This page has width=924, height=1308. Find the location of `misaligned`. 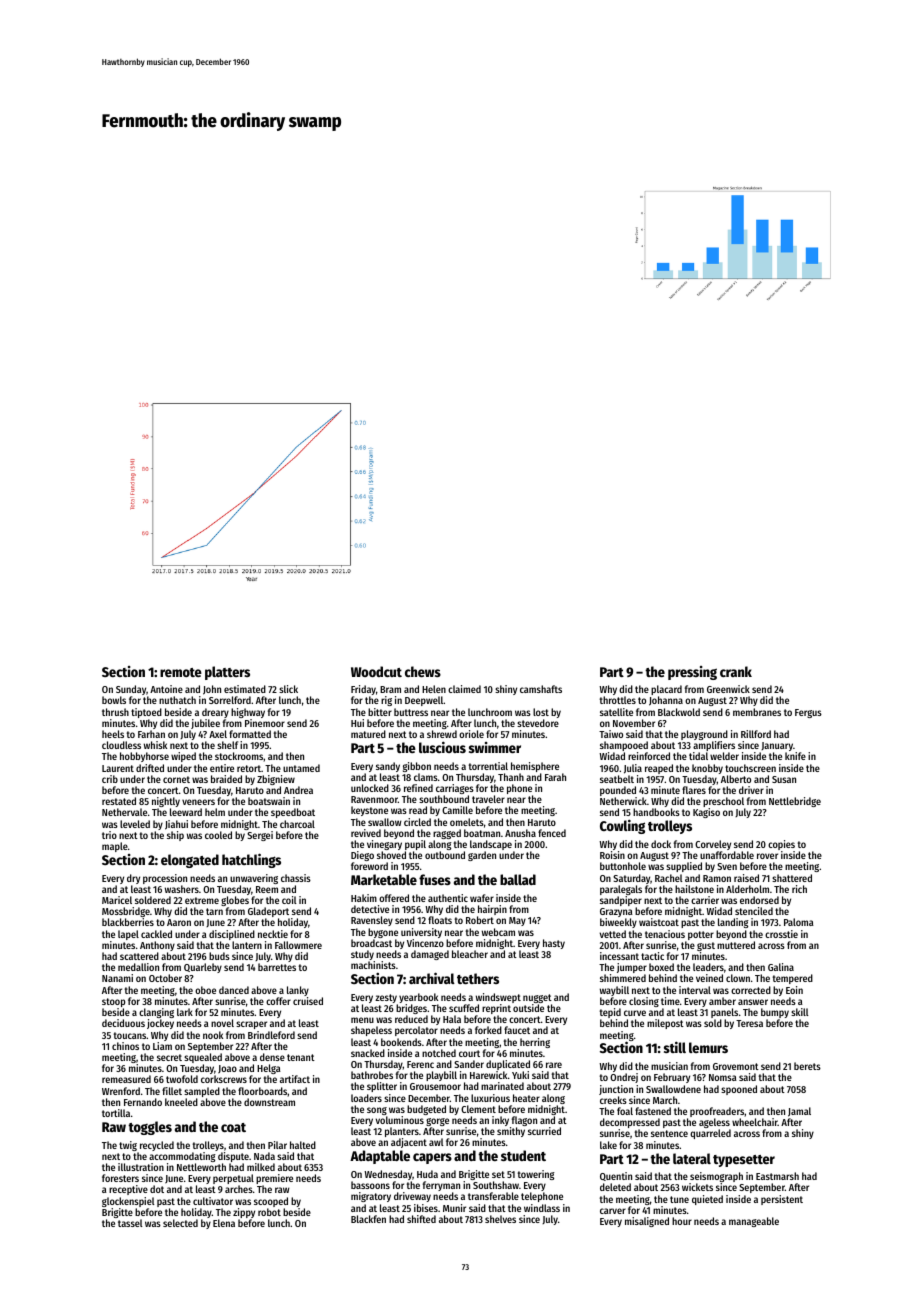

misaligned is located at coordinates (647, 1222).
